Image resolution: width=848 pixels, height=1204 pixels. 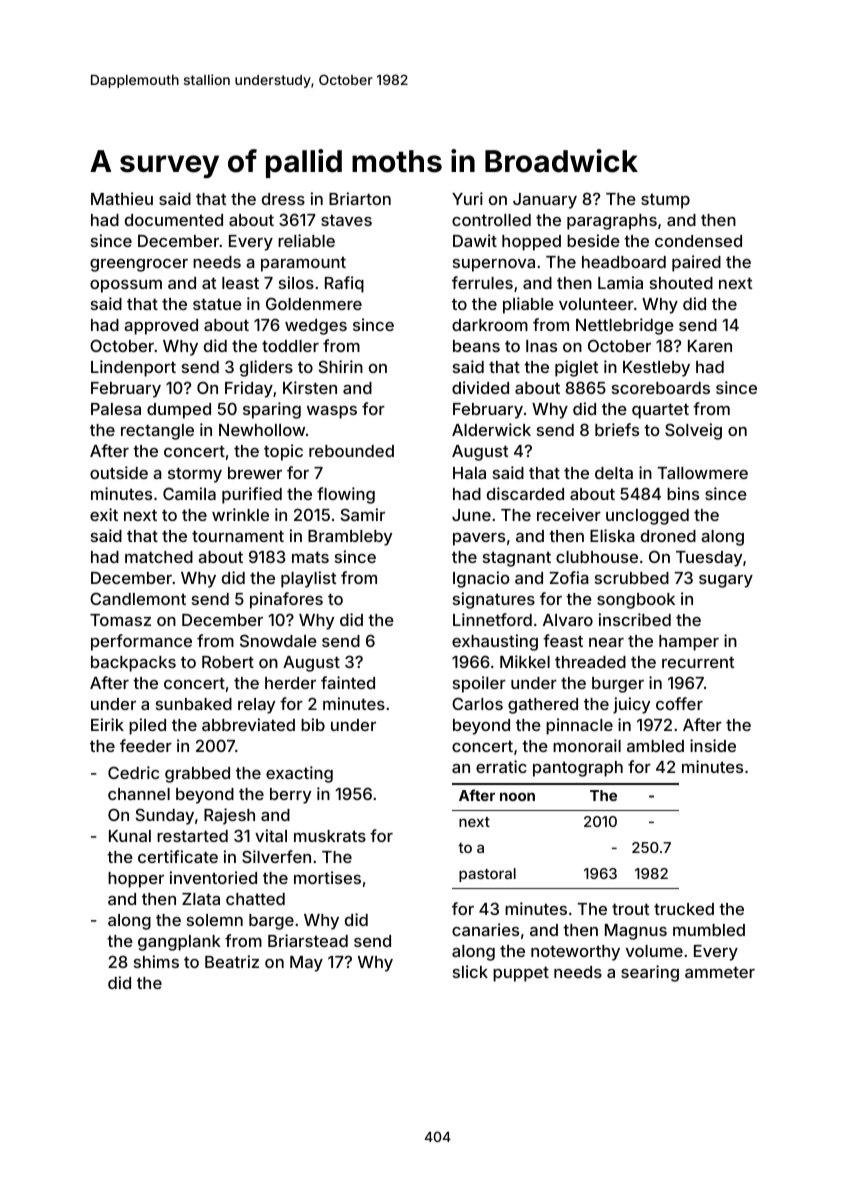 What do you see at coordinates (351, 451) in the image?
I see `rebounded` at bounding box center [351, 451].
